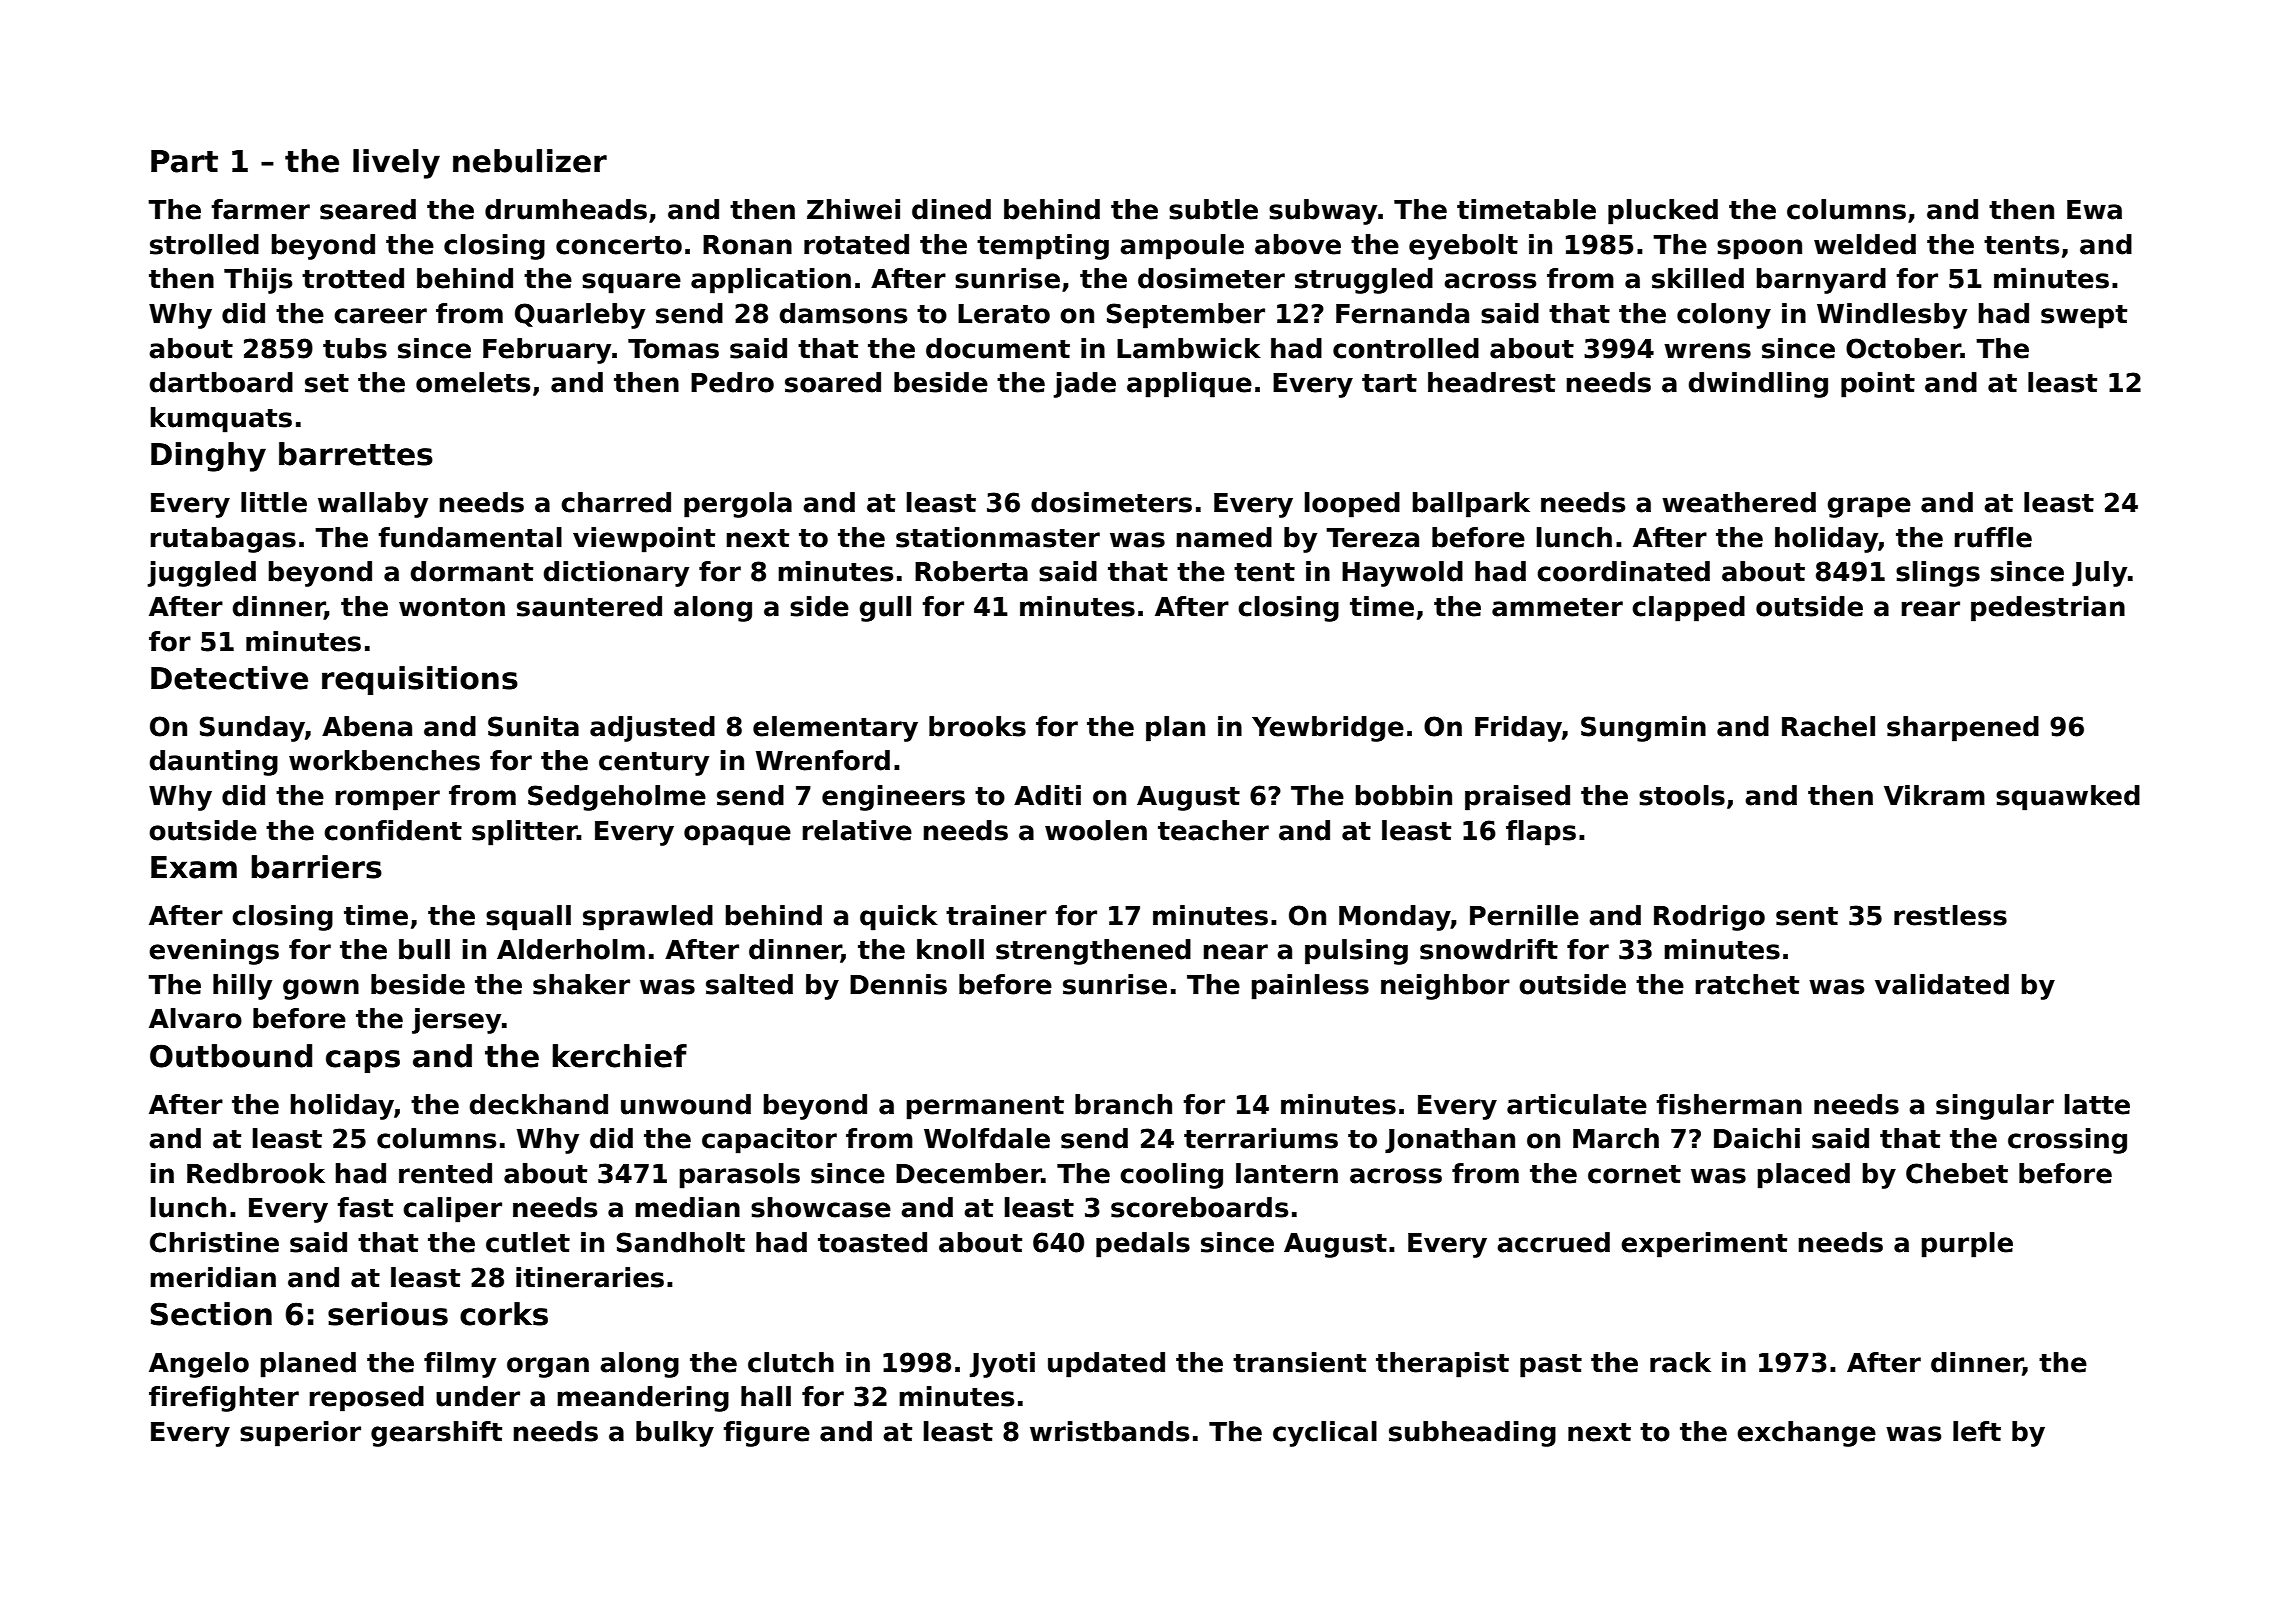  Describe the element at coordinates (1395, 918) in the screenshot. I see `Monday` at that location.
